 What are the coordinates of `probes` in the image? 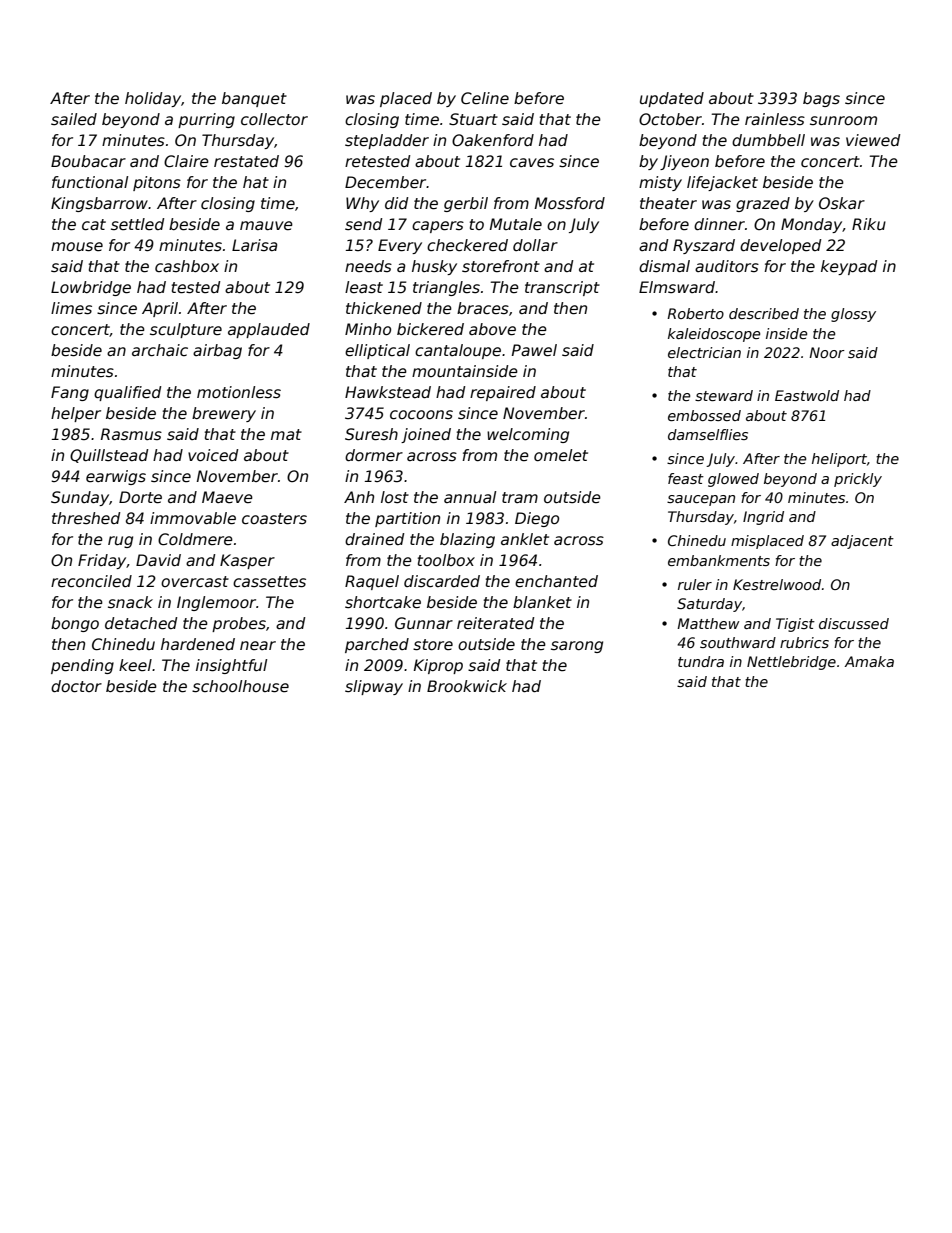 It's located at (239, 624).
